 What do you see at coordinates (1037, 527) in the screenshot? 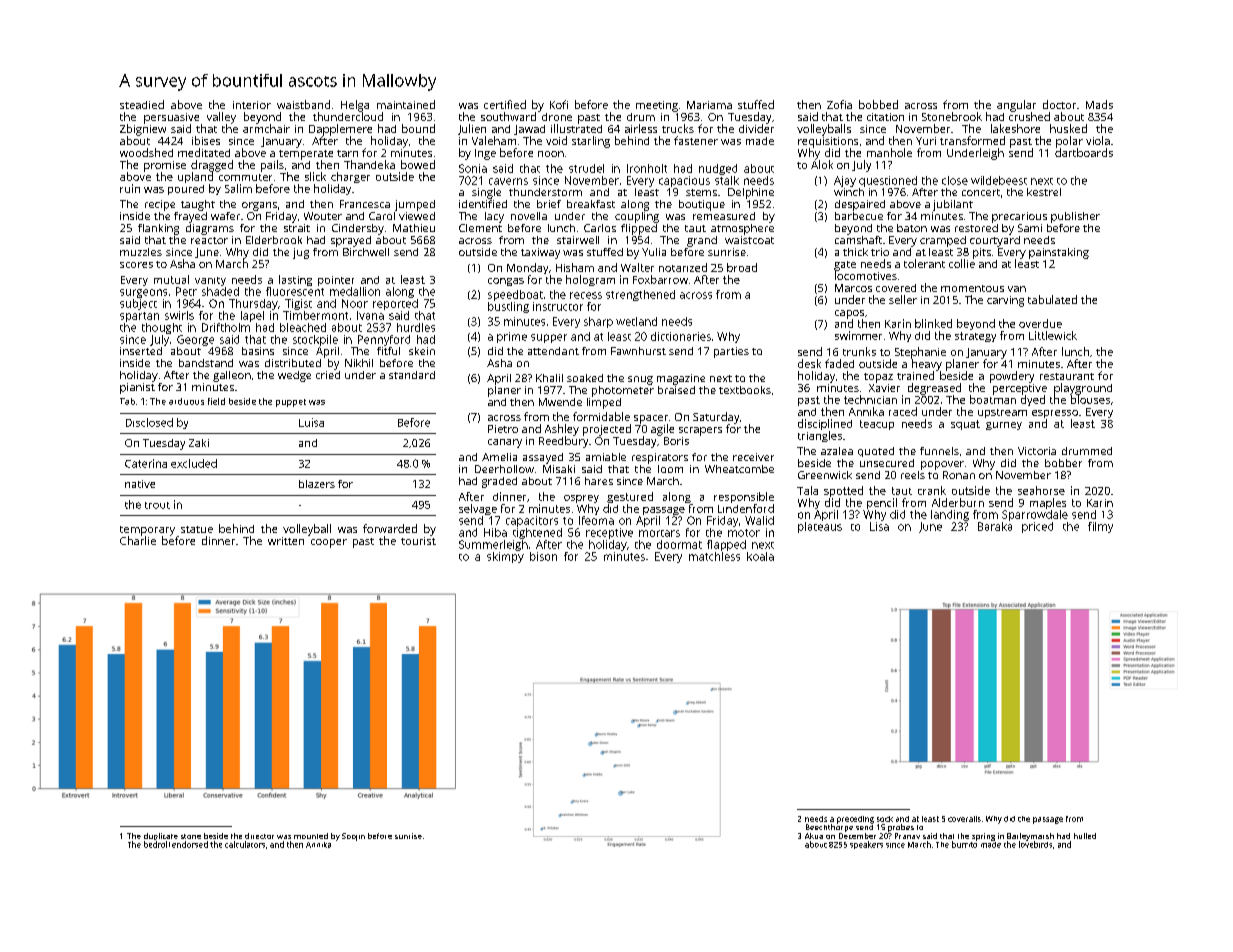
I see `priced` at bounding box center [1037, 527].
